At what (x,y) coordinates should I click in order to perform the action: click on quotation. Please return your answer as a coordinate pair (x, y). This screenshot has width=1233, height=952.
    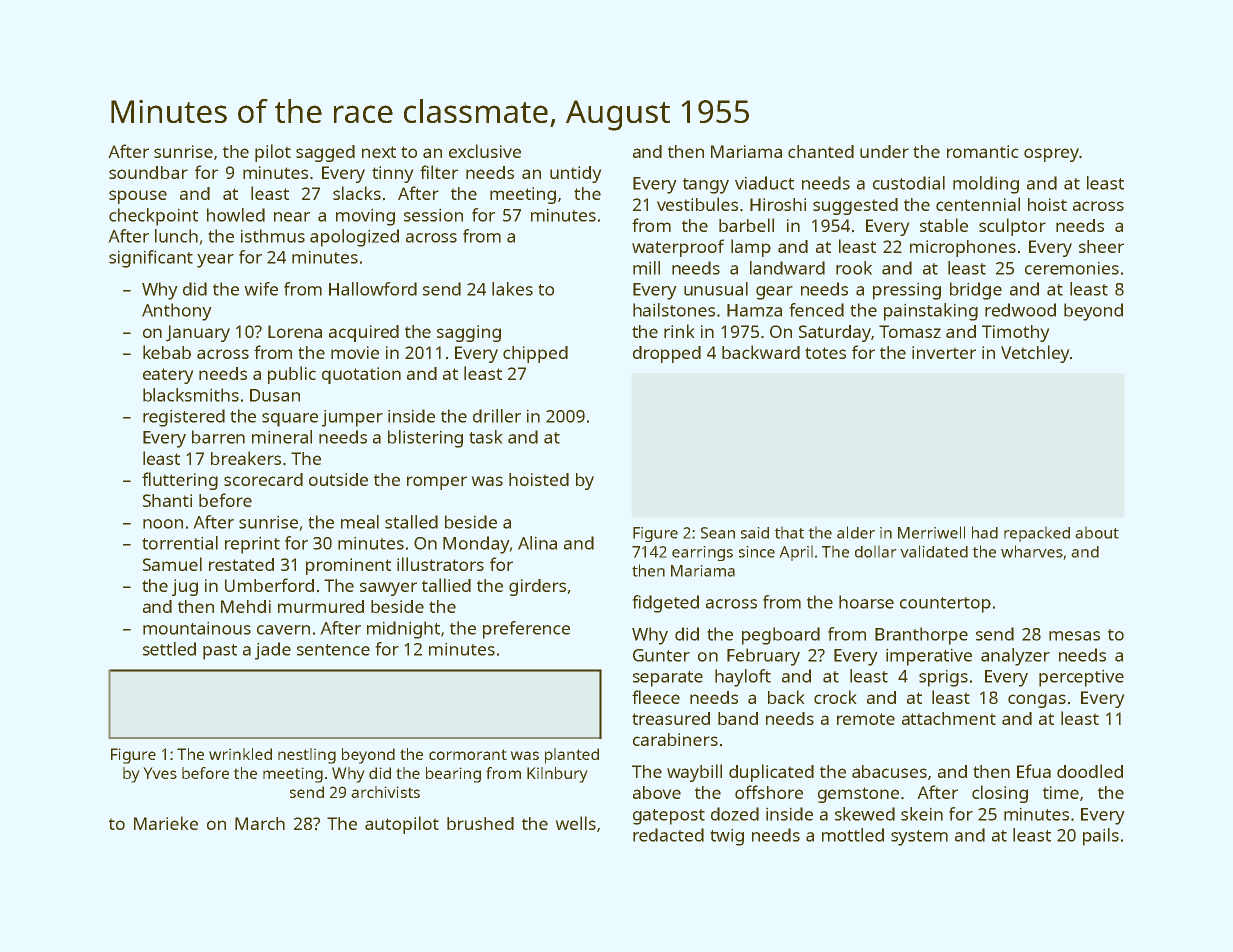
    Looking at the image, I should click on (361, 375).
